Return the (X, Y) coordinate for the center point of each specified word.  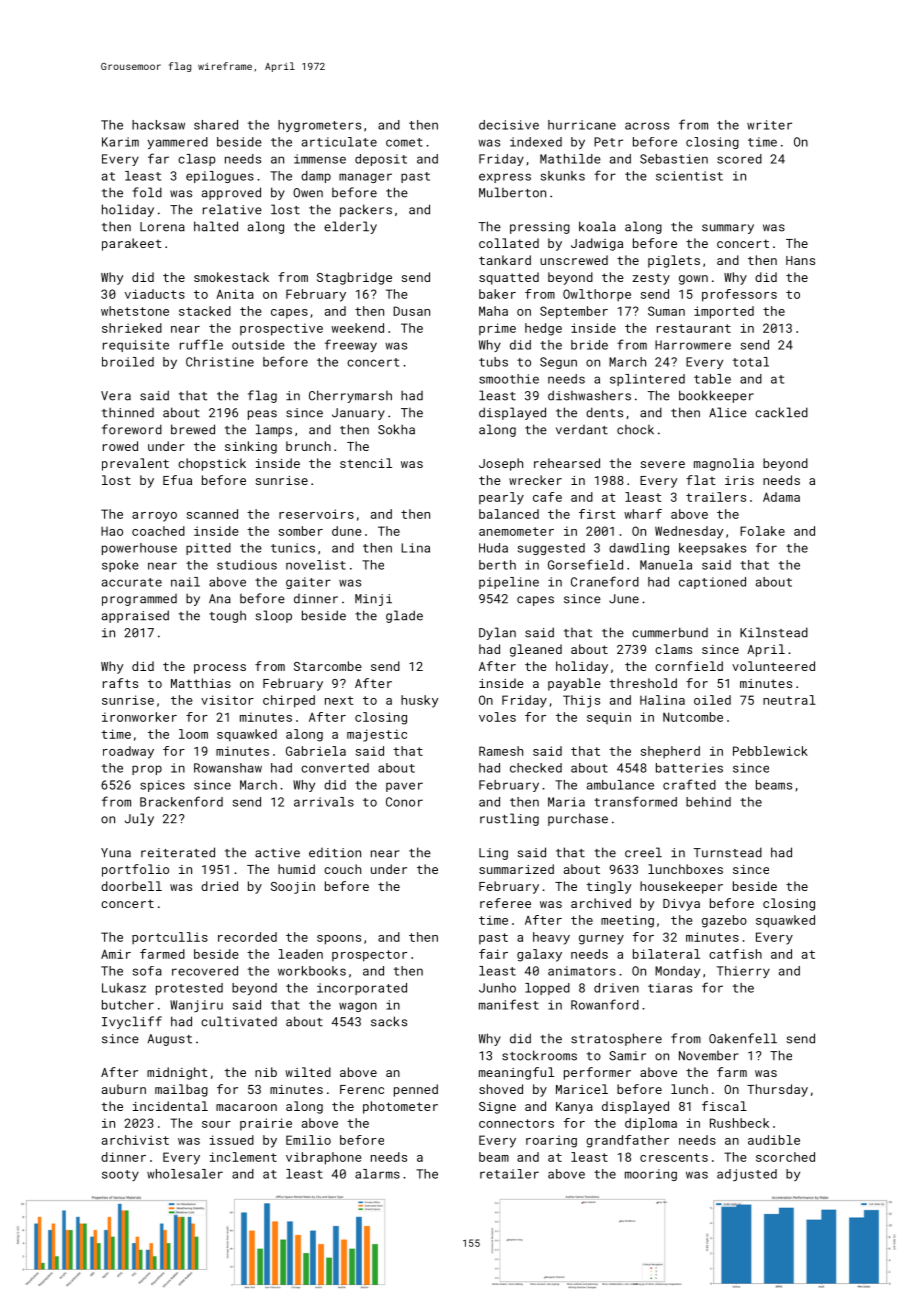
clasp (197, 160)
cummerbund (670, 632)
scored (739, 159)
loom (193, 734)
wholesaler (185, 1174)
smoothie (509, 379)
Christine (220, 362)
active (277, 853)
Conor (404, 802)
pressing (540, 228)
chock (635, 430)
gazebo (724, 921)
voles (497, 717)
